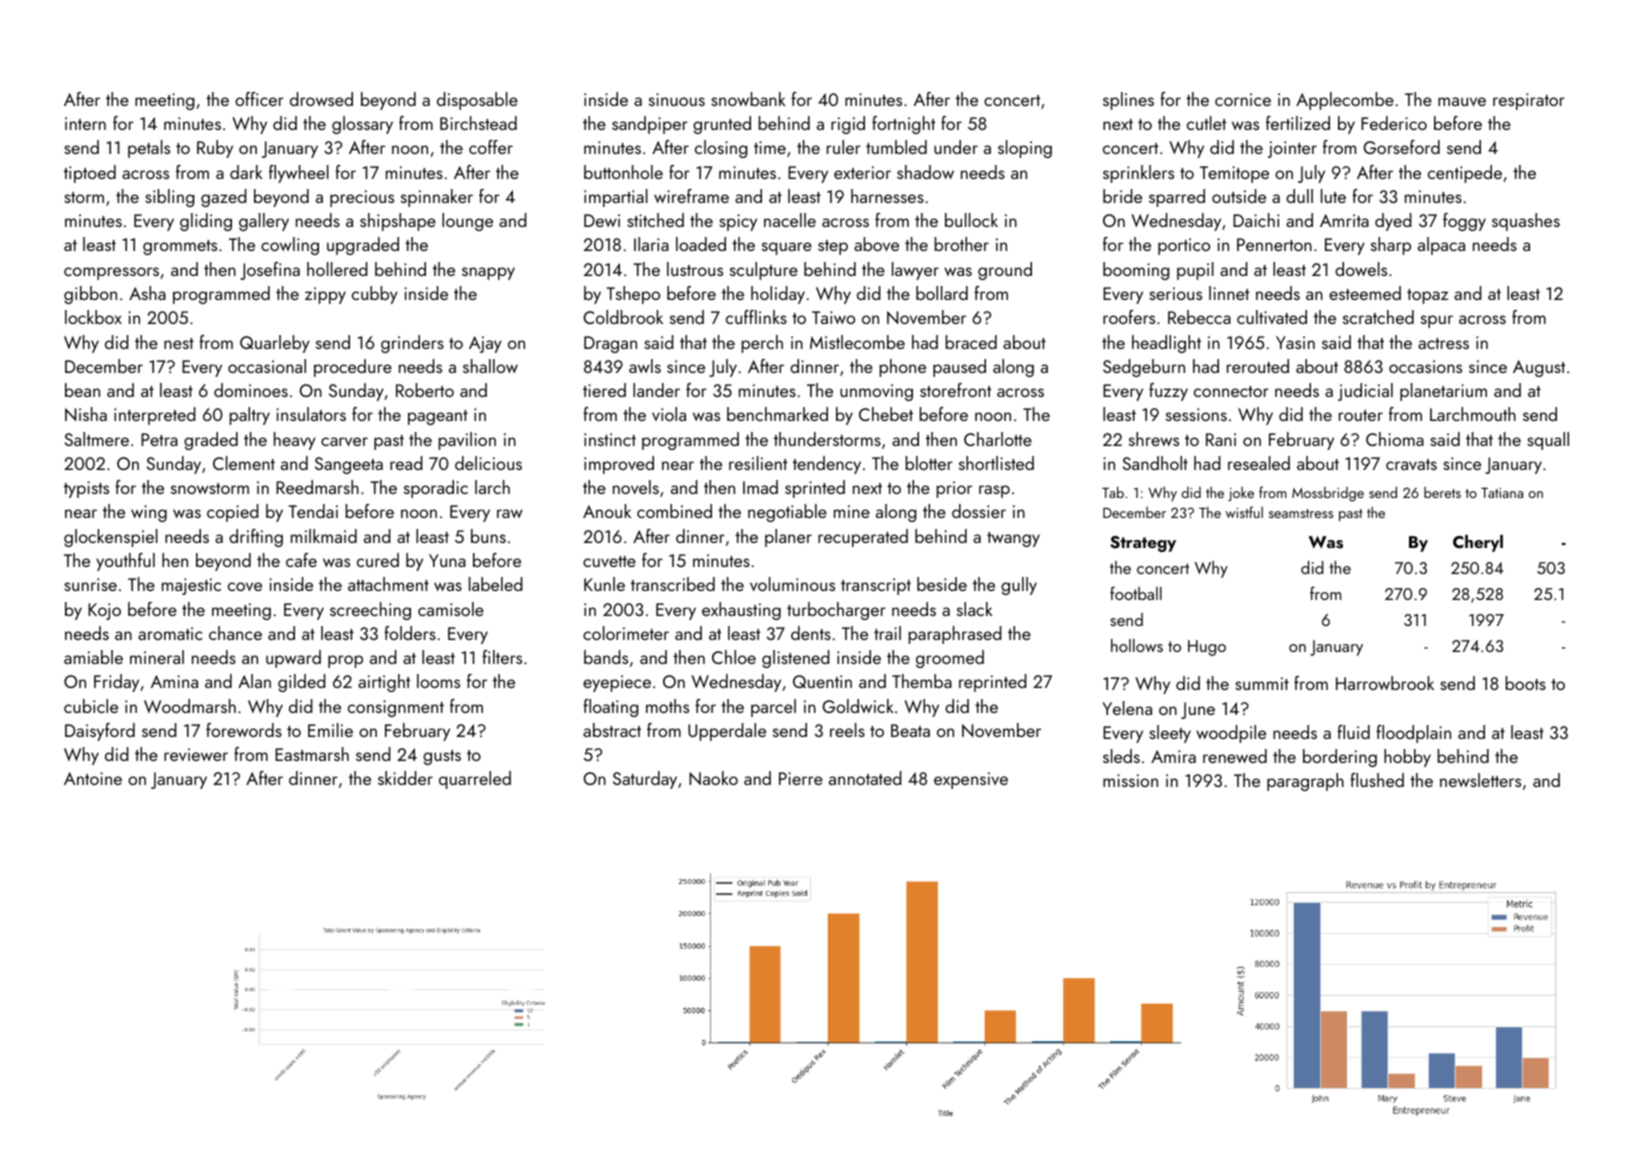  What do you see at coordinates (438, 417) in the page?
I see `pageant` at bounding box center [438, 417].
